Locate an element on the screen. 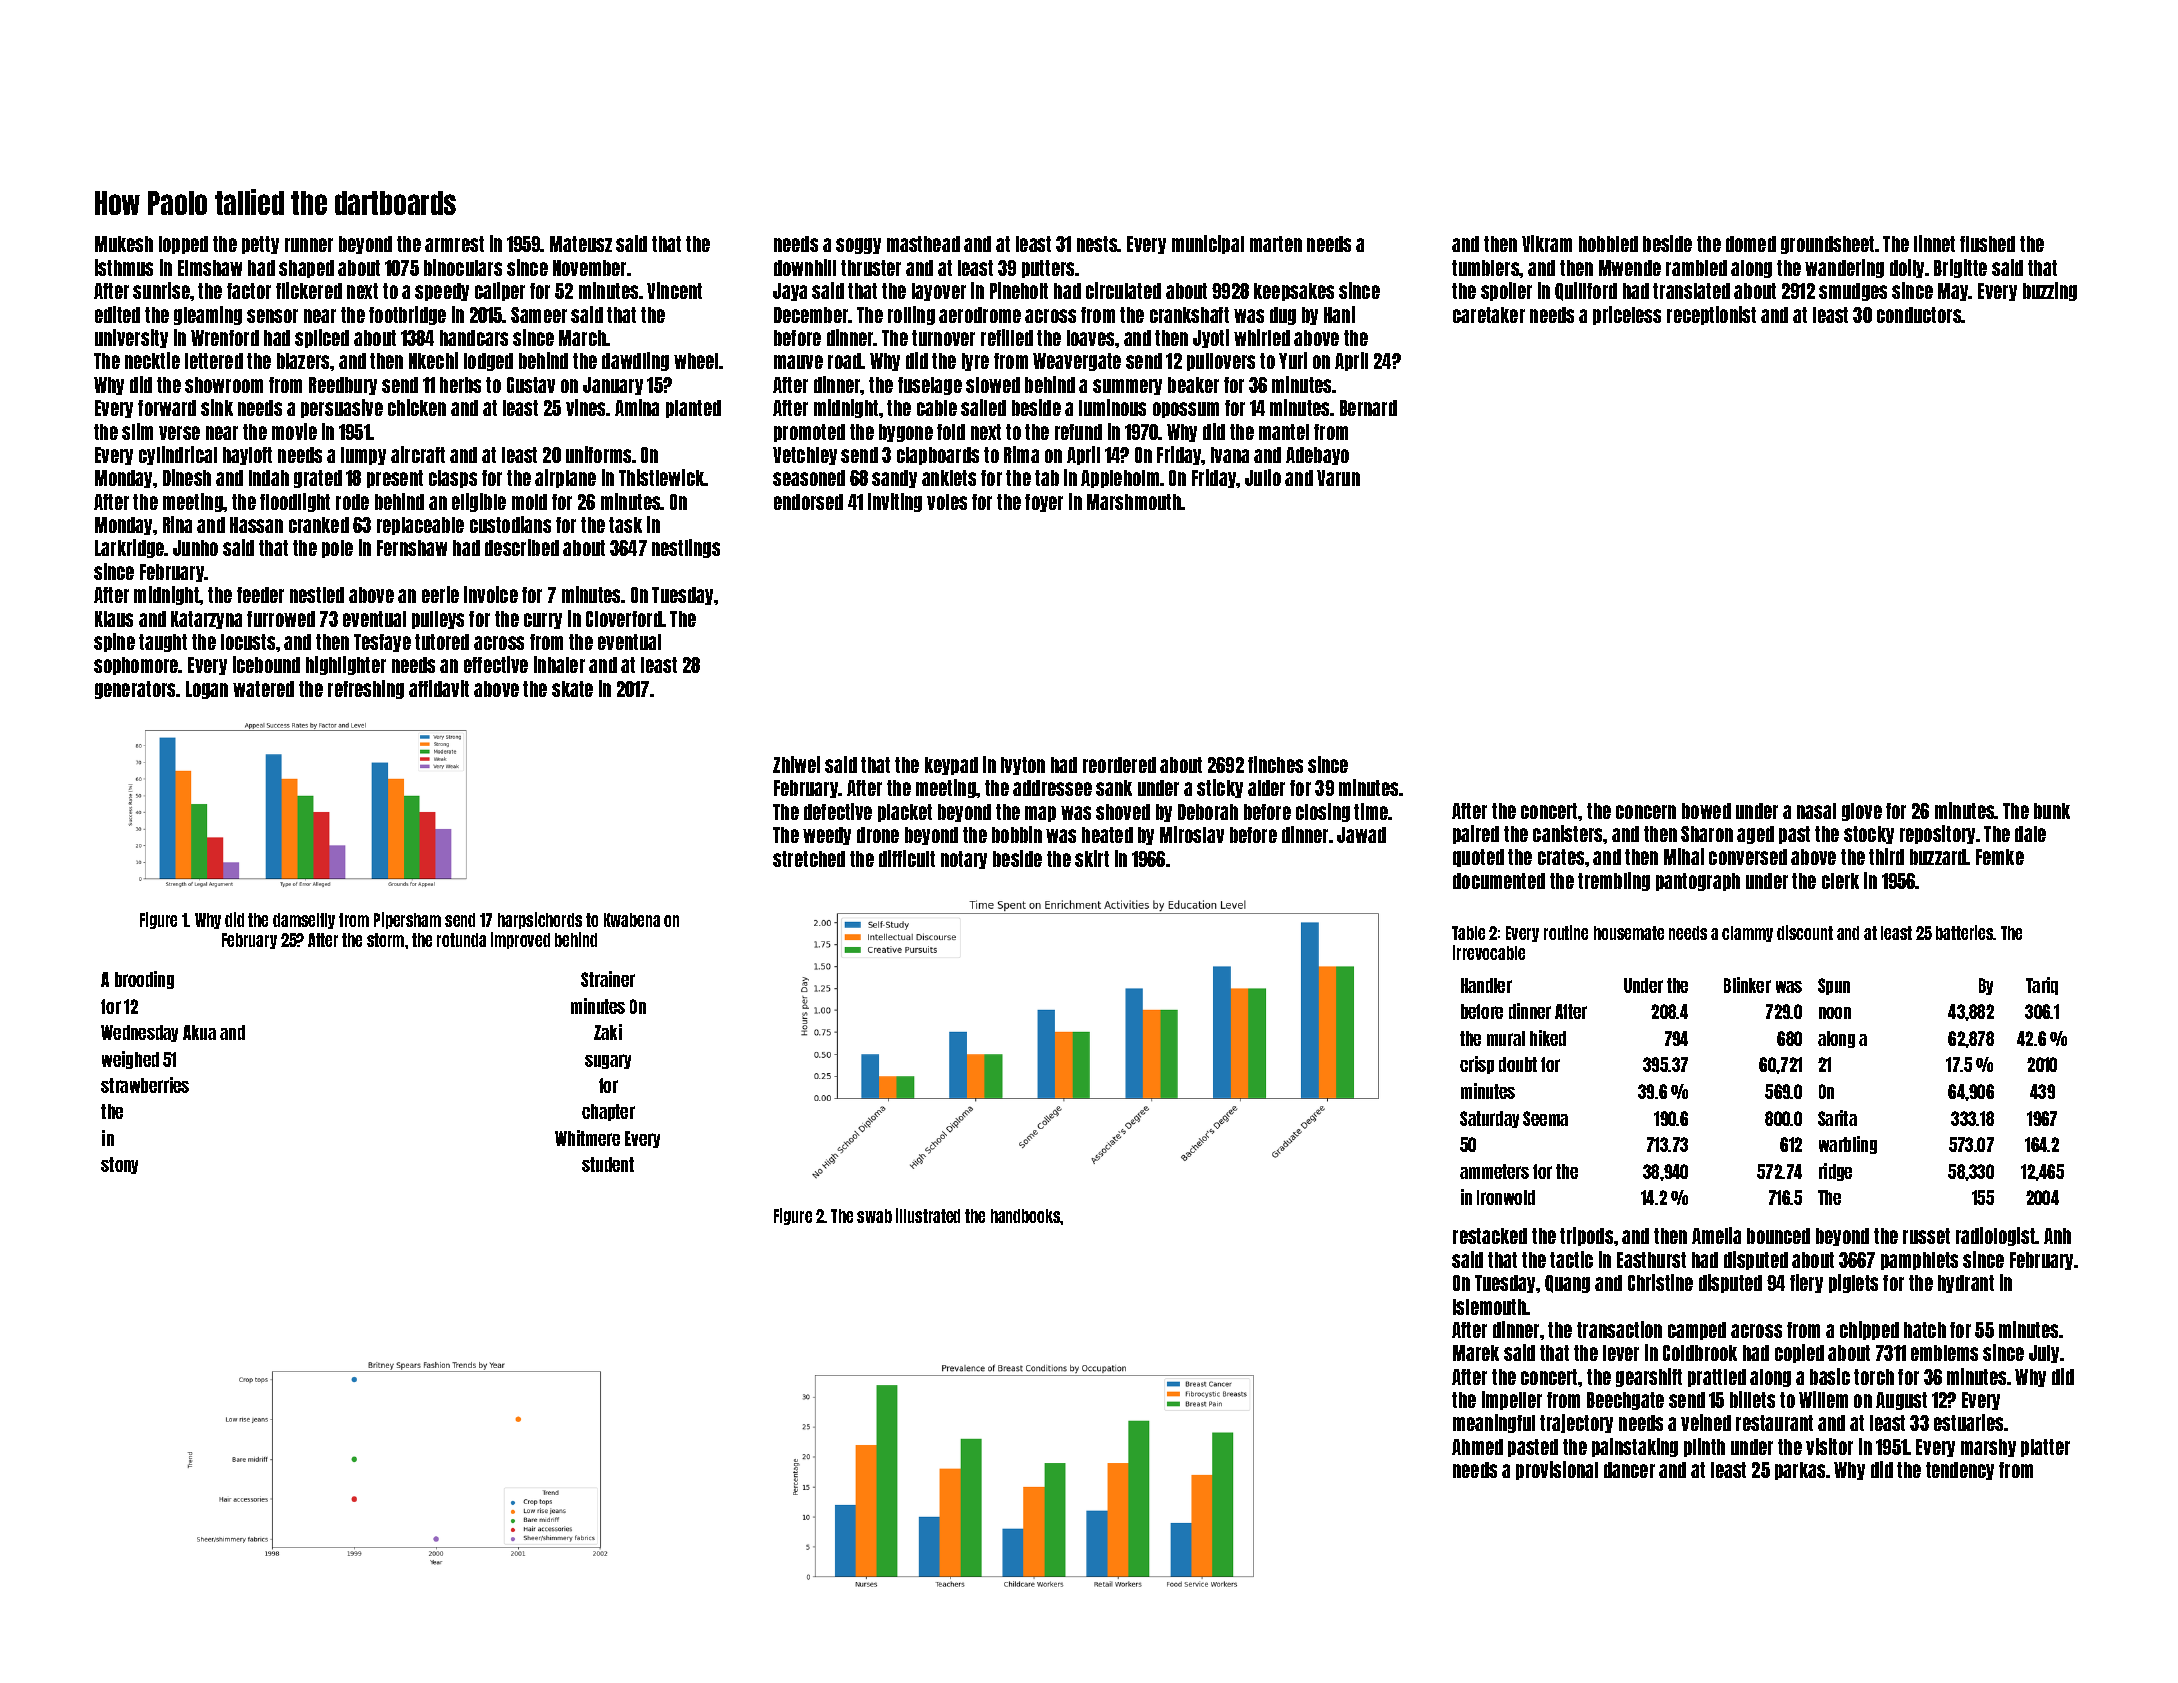 The width and height of the screenshot is (2178, 1683). Sarita is located at coordinates (1837, 1118).
